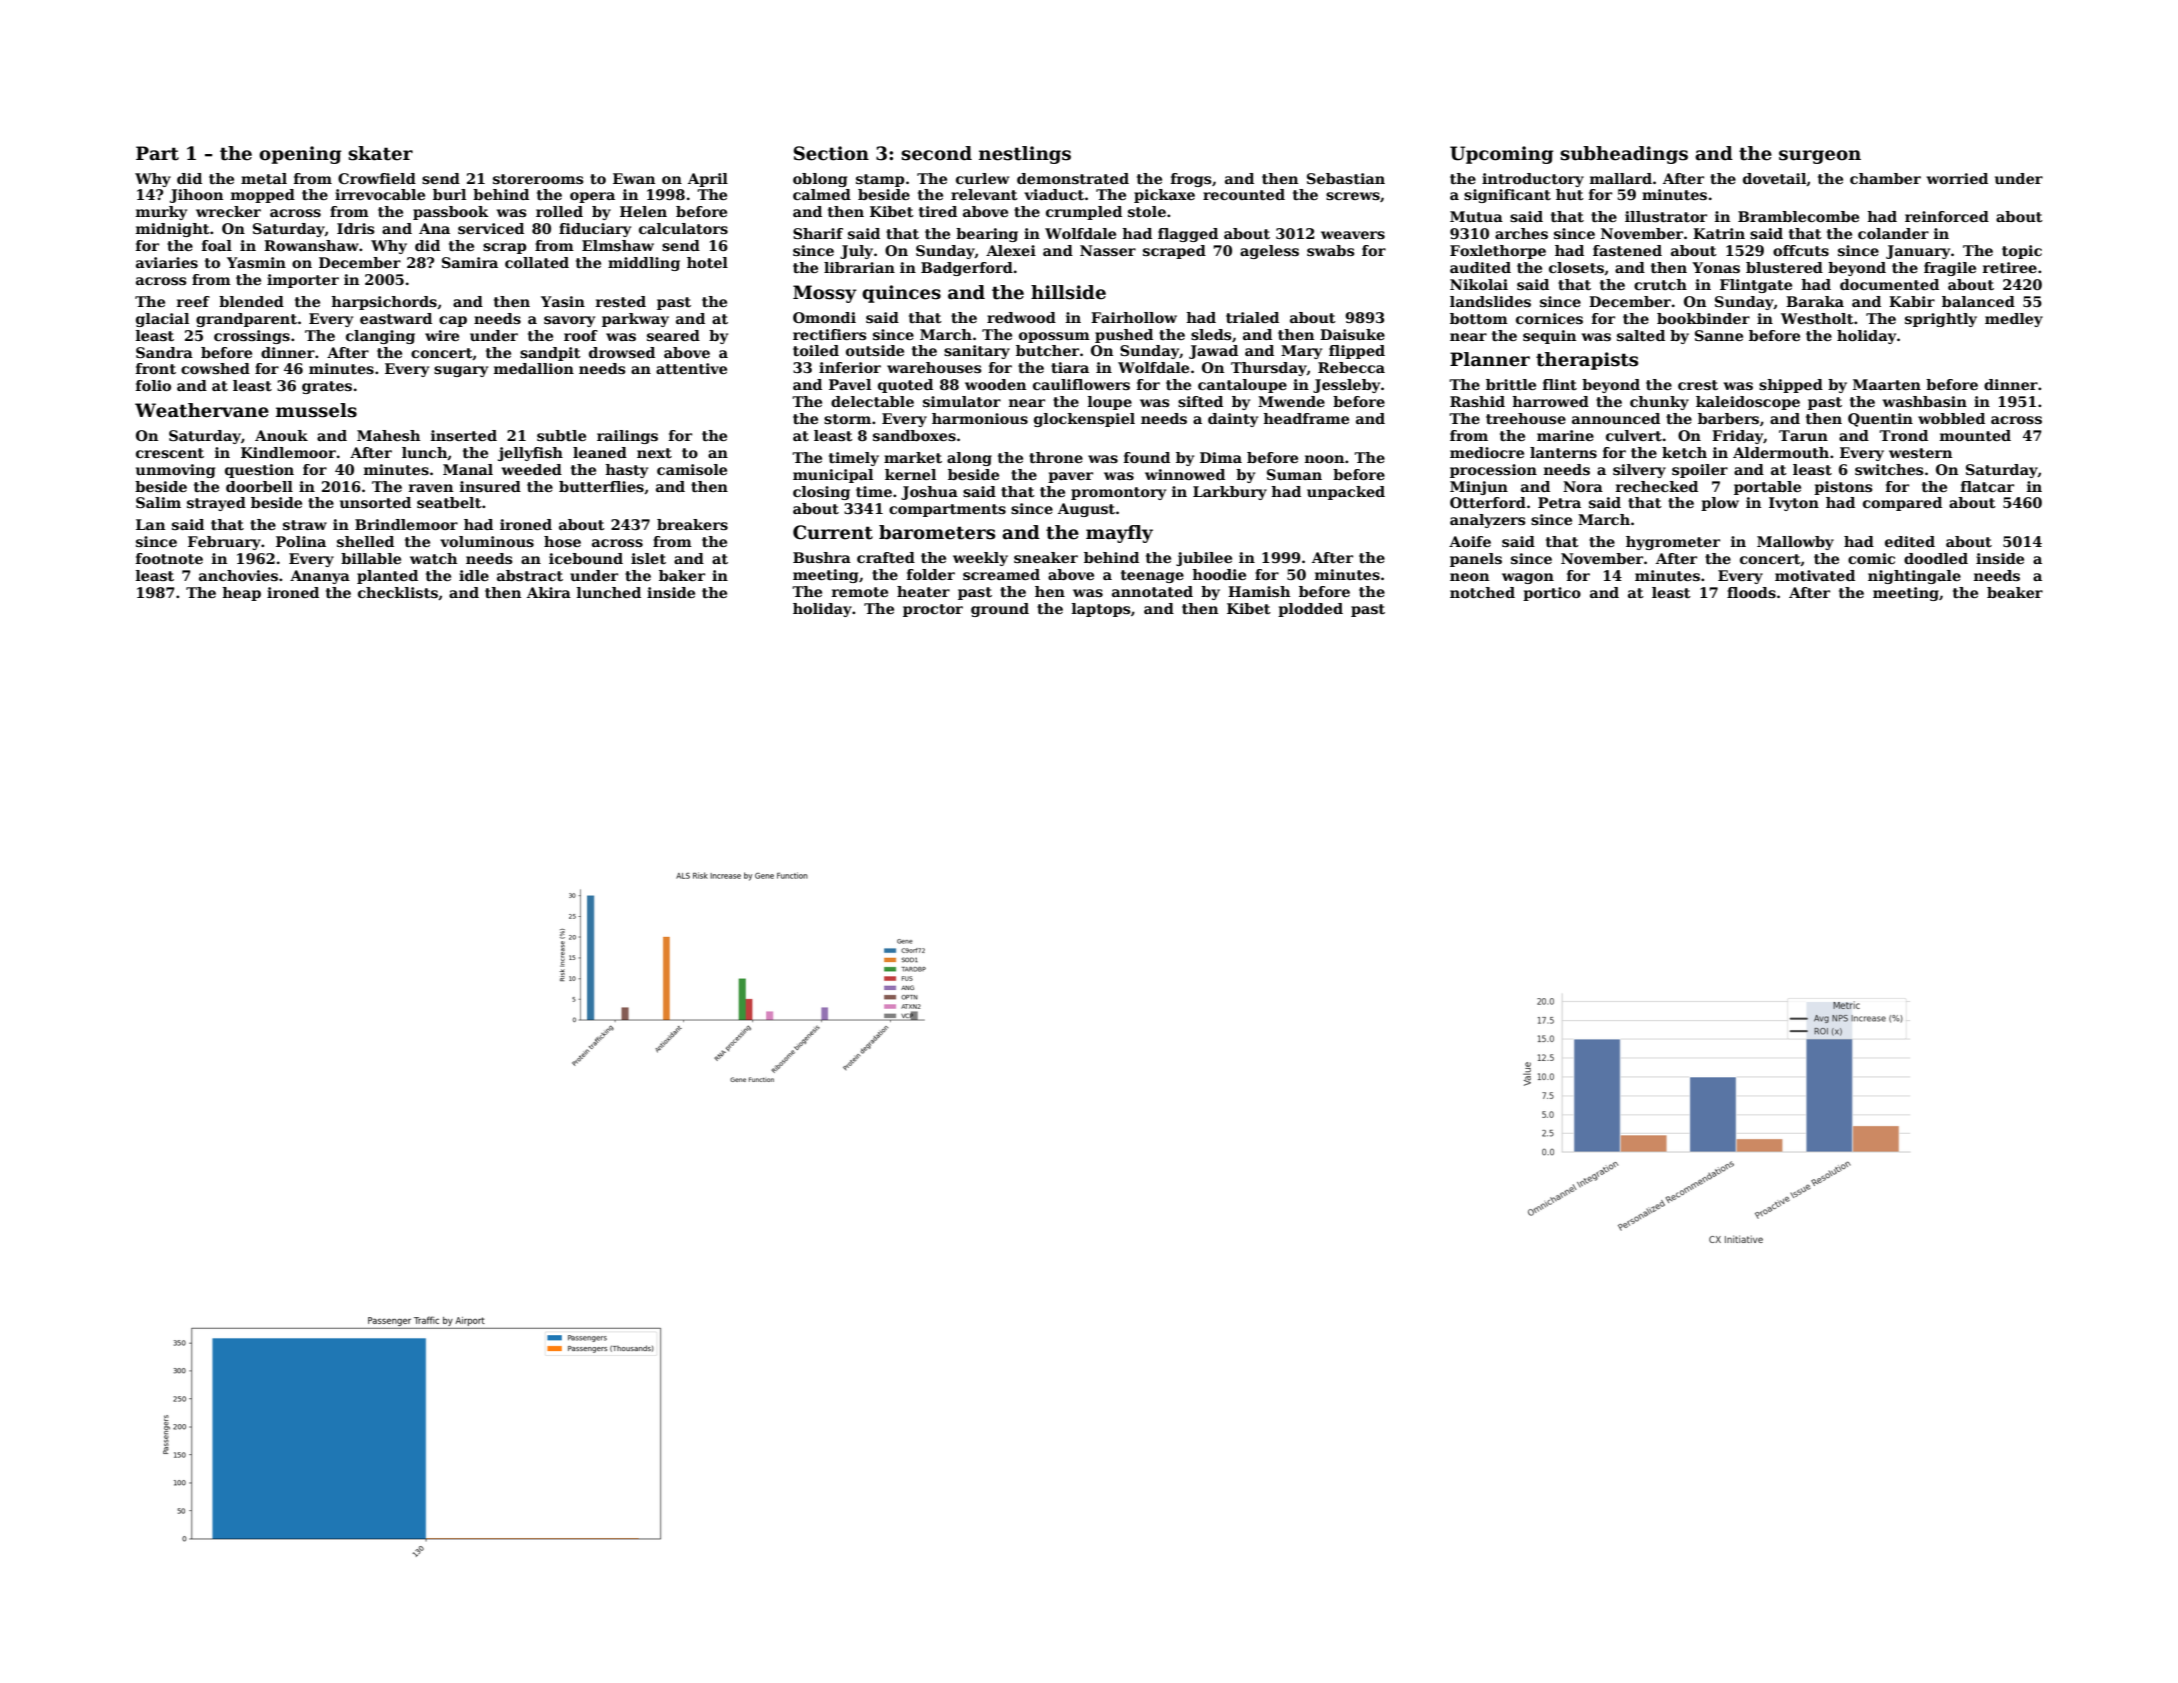  What do you see at coordinates (901, 294) in the screenshot?
I see `quinces` at bounding box center [901, 294].
